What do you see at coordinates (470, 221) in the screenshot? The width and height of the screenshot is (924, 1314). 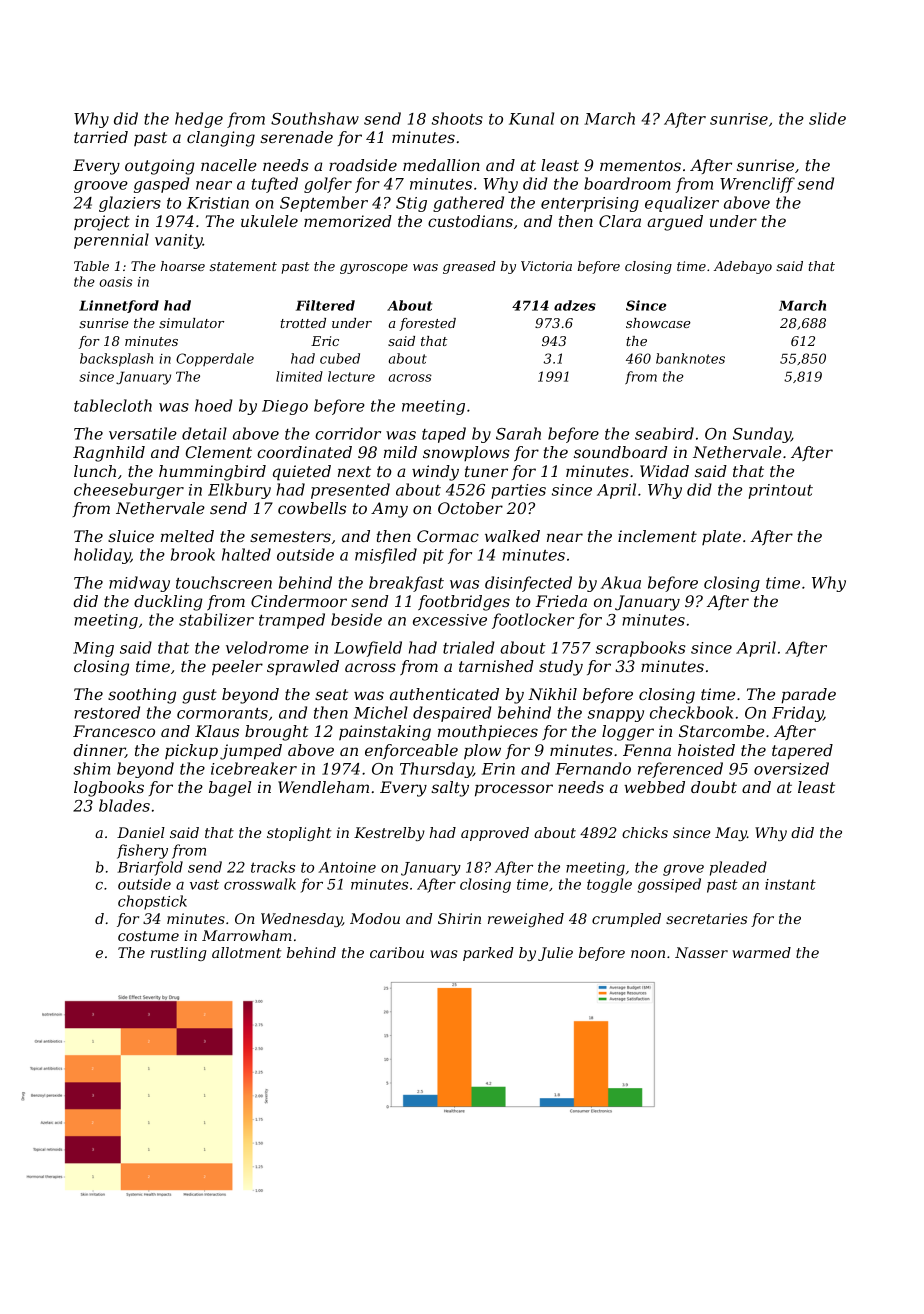 I see `custodians` at bounding box center [470, 221].
